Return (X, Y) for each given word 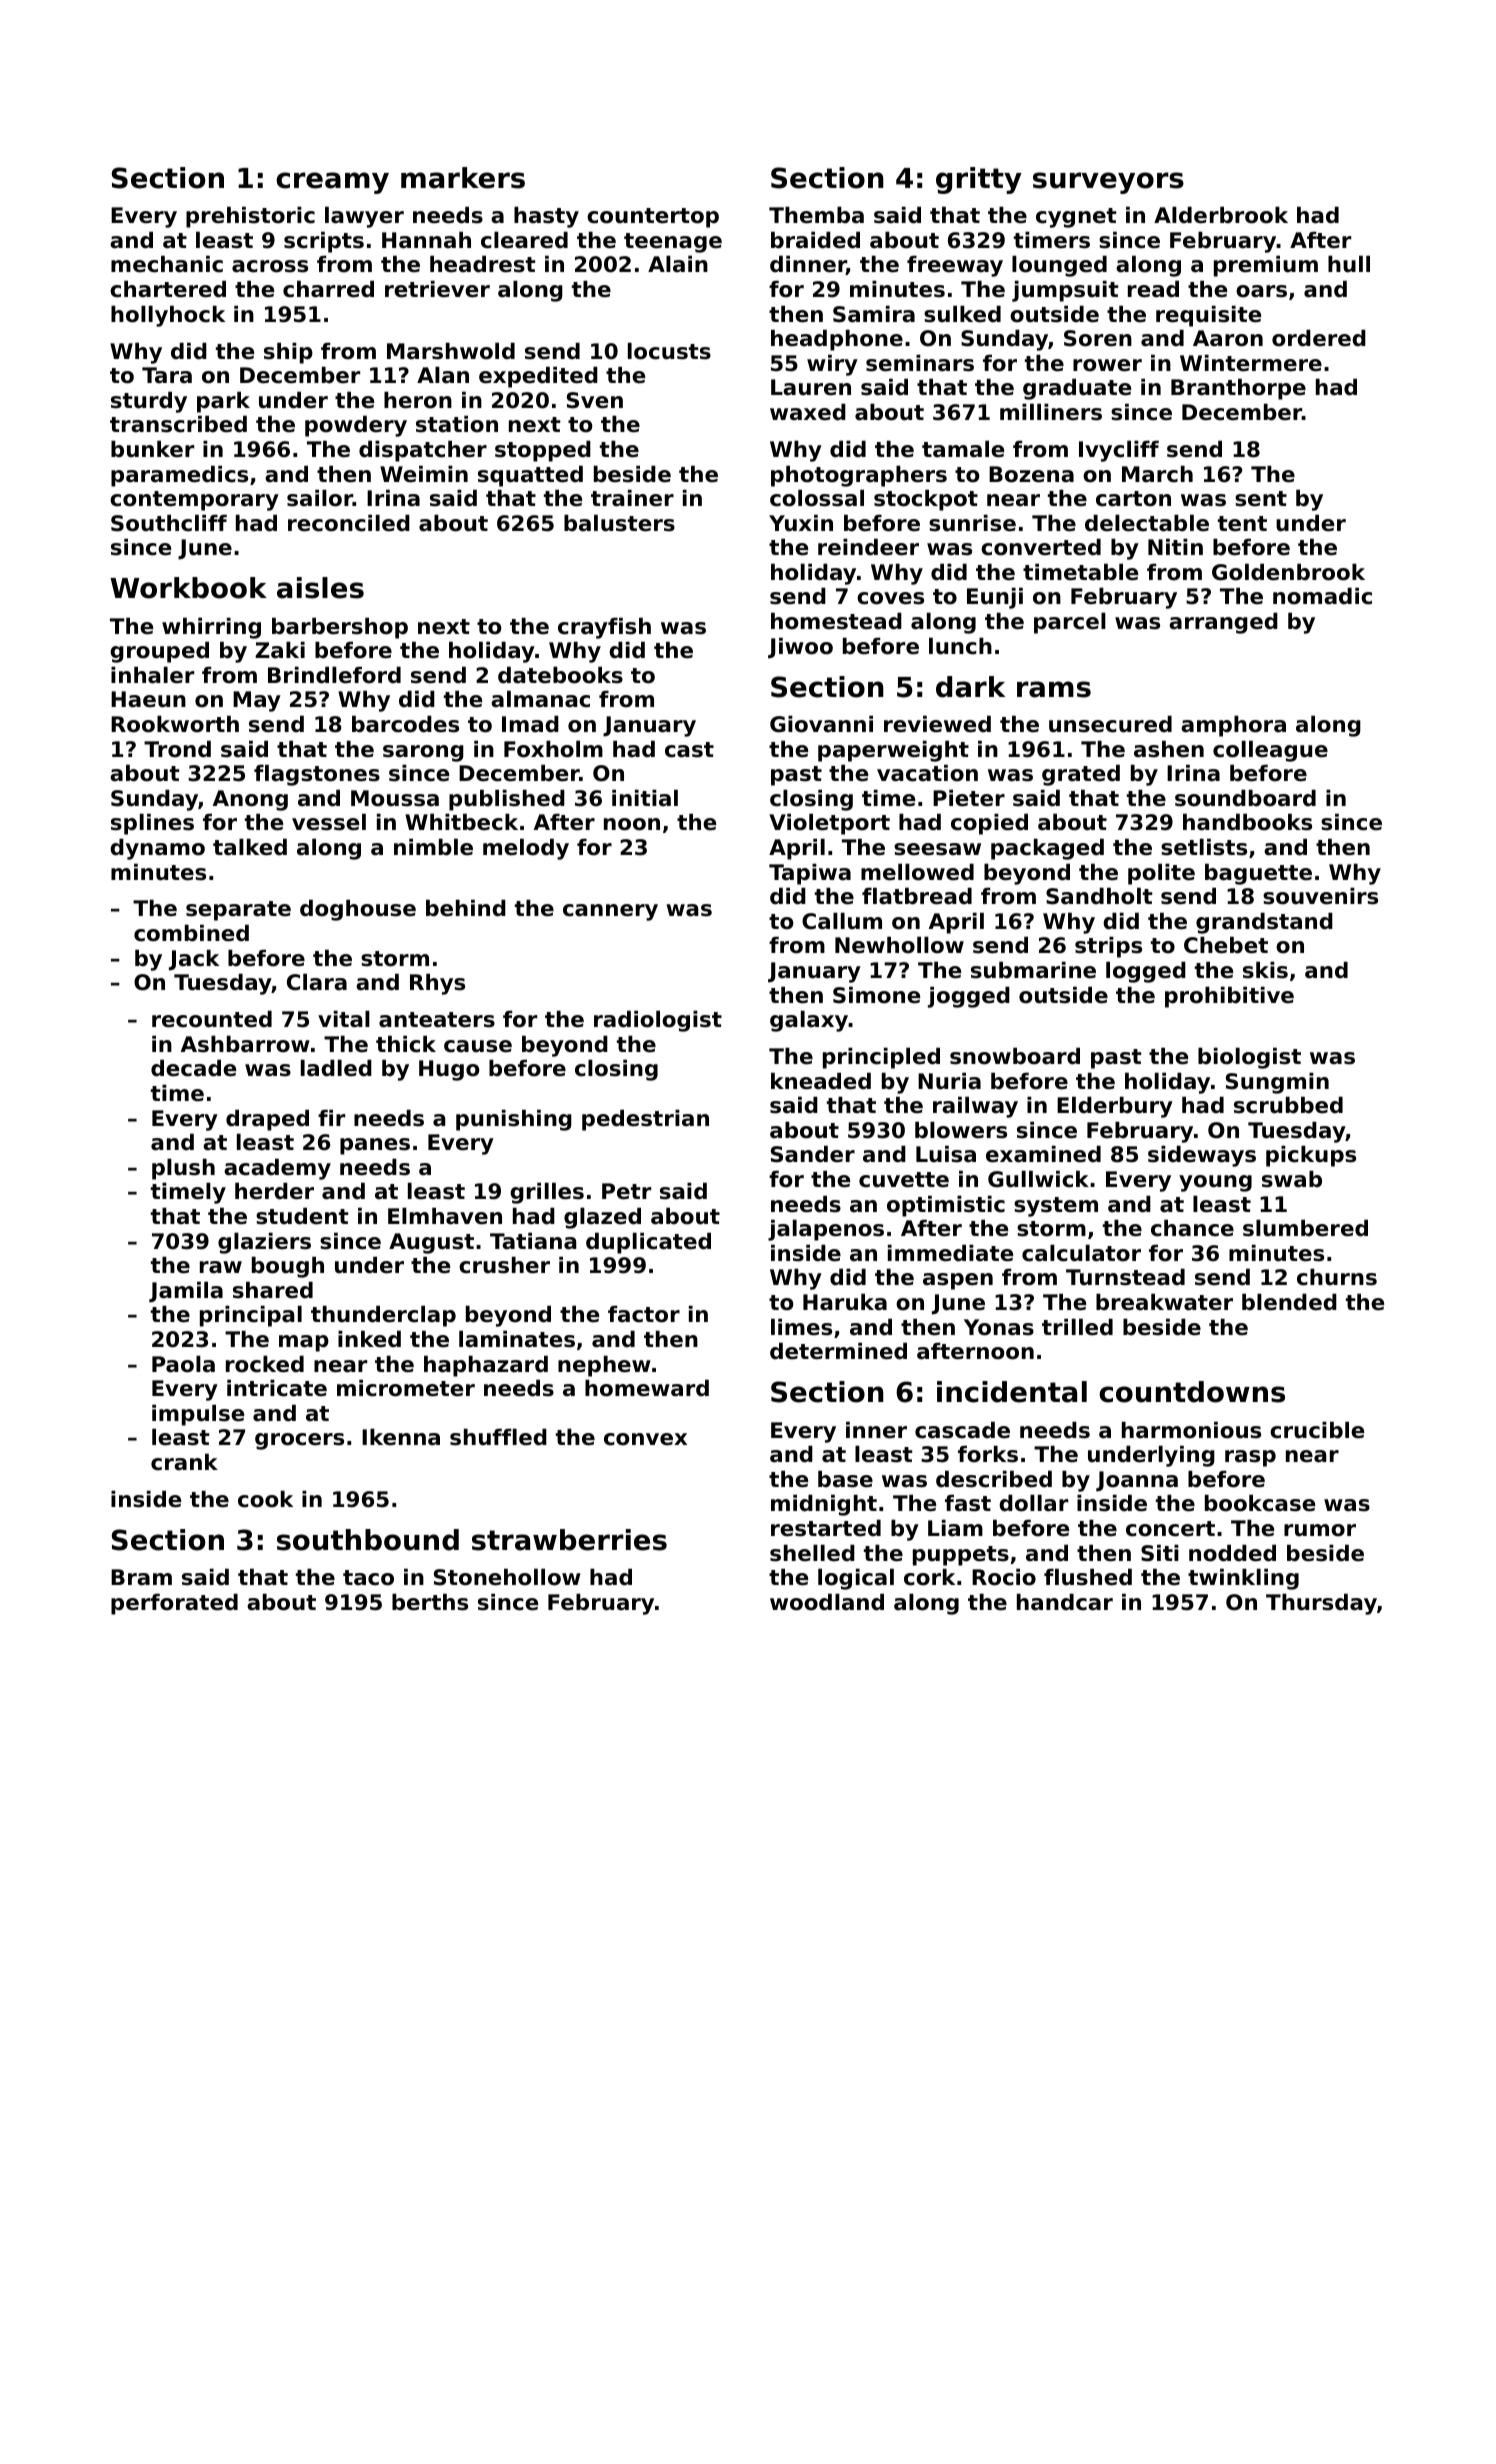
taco (368, 1578)
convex (645, 1439)
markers (463, 178)
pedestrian (645, 1120)
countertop (653, 218)
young (1215, 1183)
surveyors (1108, 183)
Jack (194, 960)
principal (251, 1316)
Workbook (188, 588)
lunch (960, 646)
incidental (1012, 1392)
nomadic (1322, 596)
